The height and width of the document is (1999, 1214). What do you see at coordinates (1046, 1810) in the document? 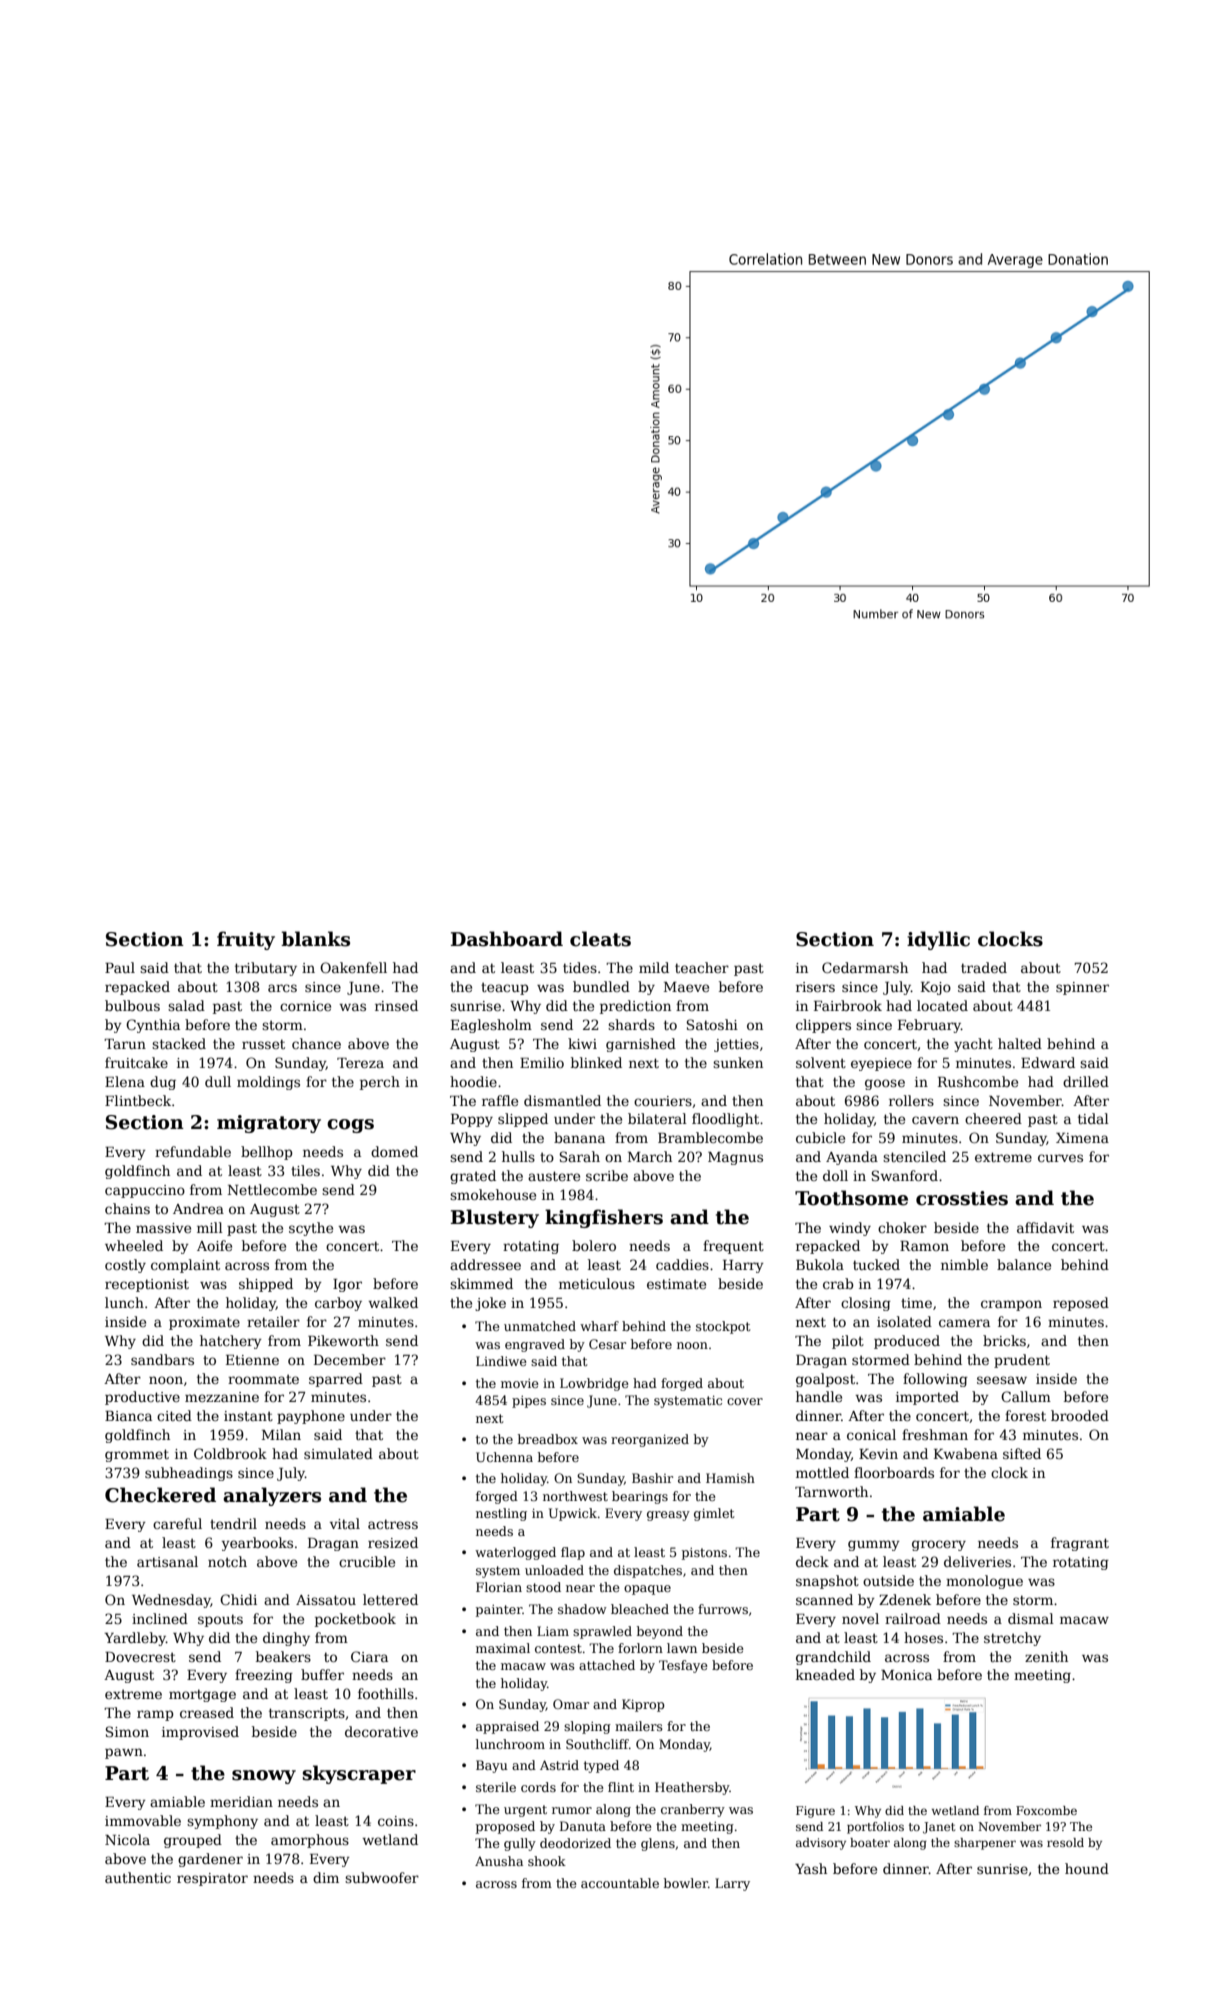
I see `Foxcombe` at bounding box center [1046, 1810].
